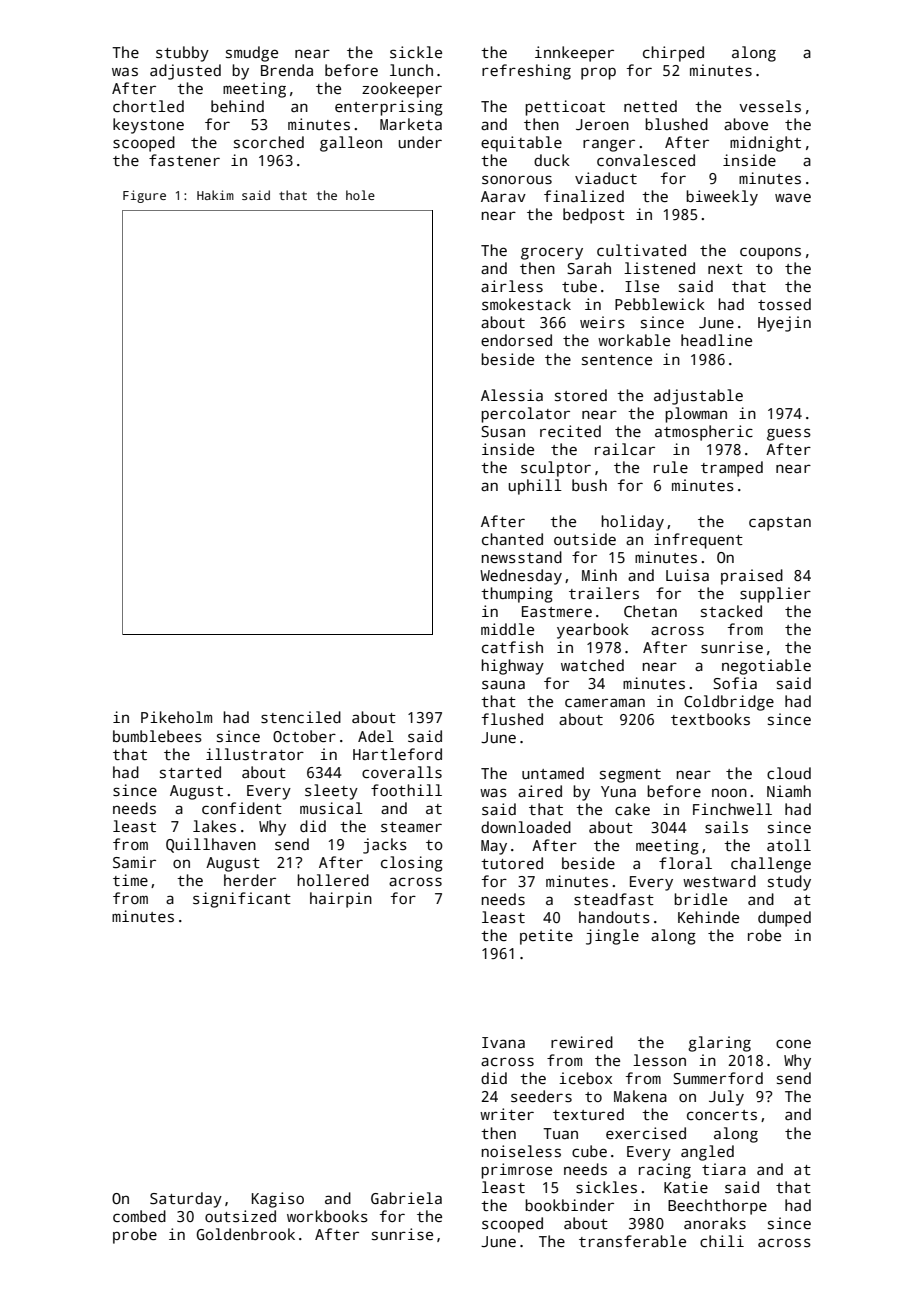  I want to click on smudge, so click(252, 54).
